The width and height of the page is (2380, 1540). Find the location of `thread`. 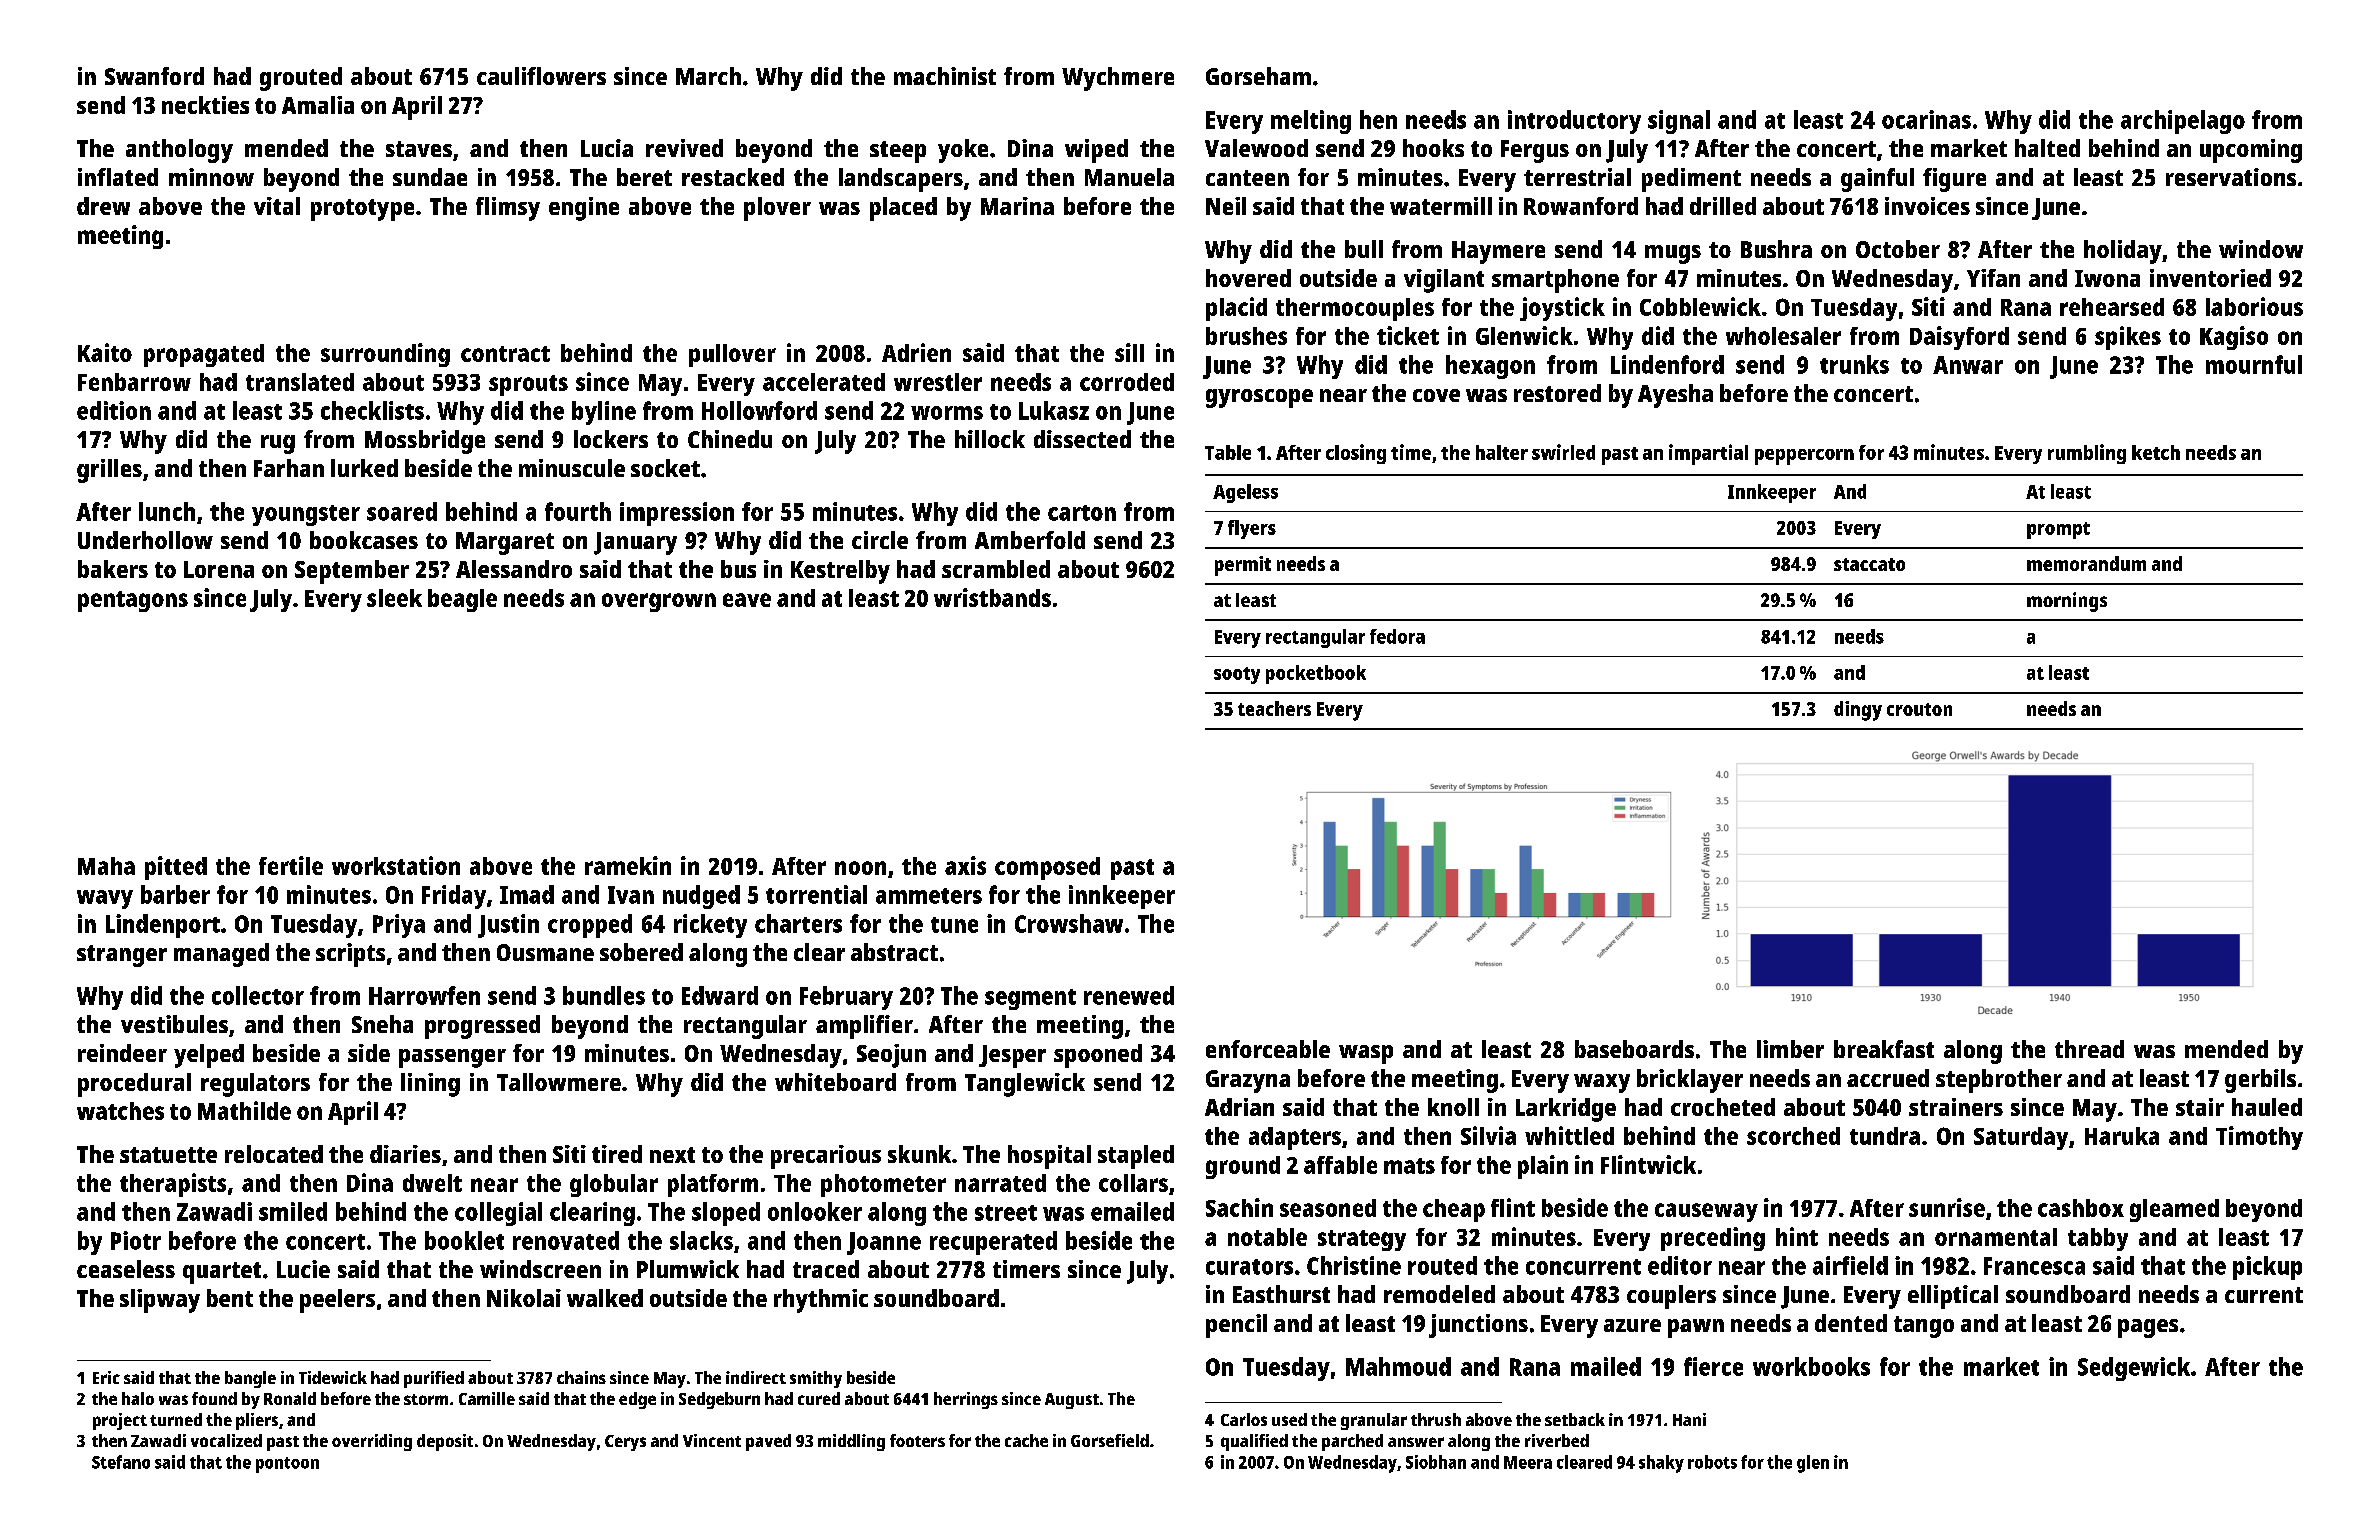

thread is located at coordinates (2089, 1049).
